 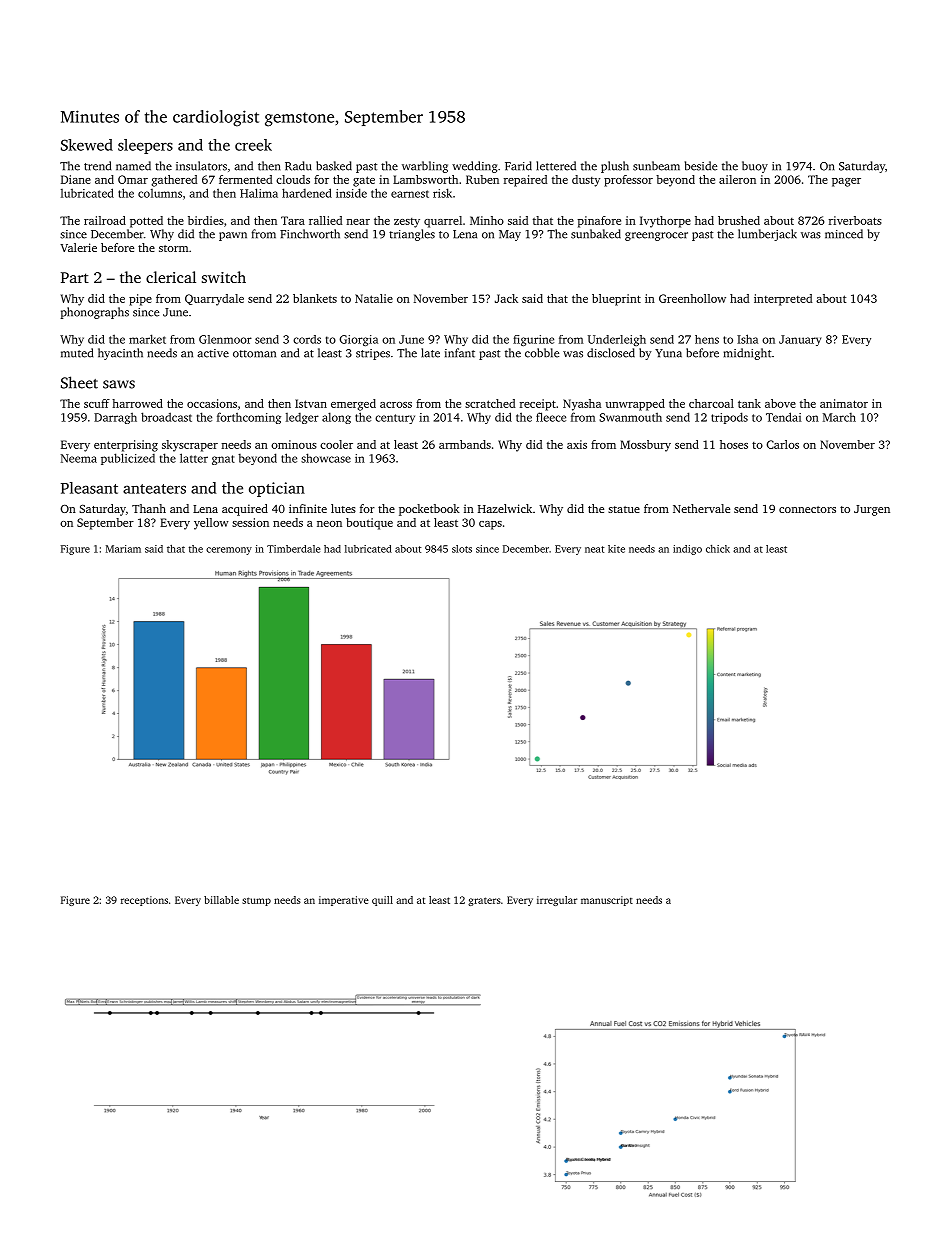 What do you see at coordinates (783, 300) in the document?
I see `interpreted` at bounding box center [783, 300].
